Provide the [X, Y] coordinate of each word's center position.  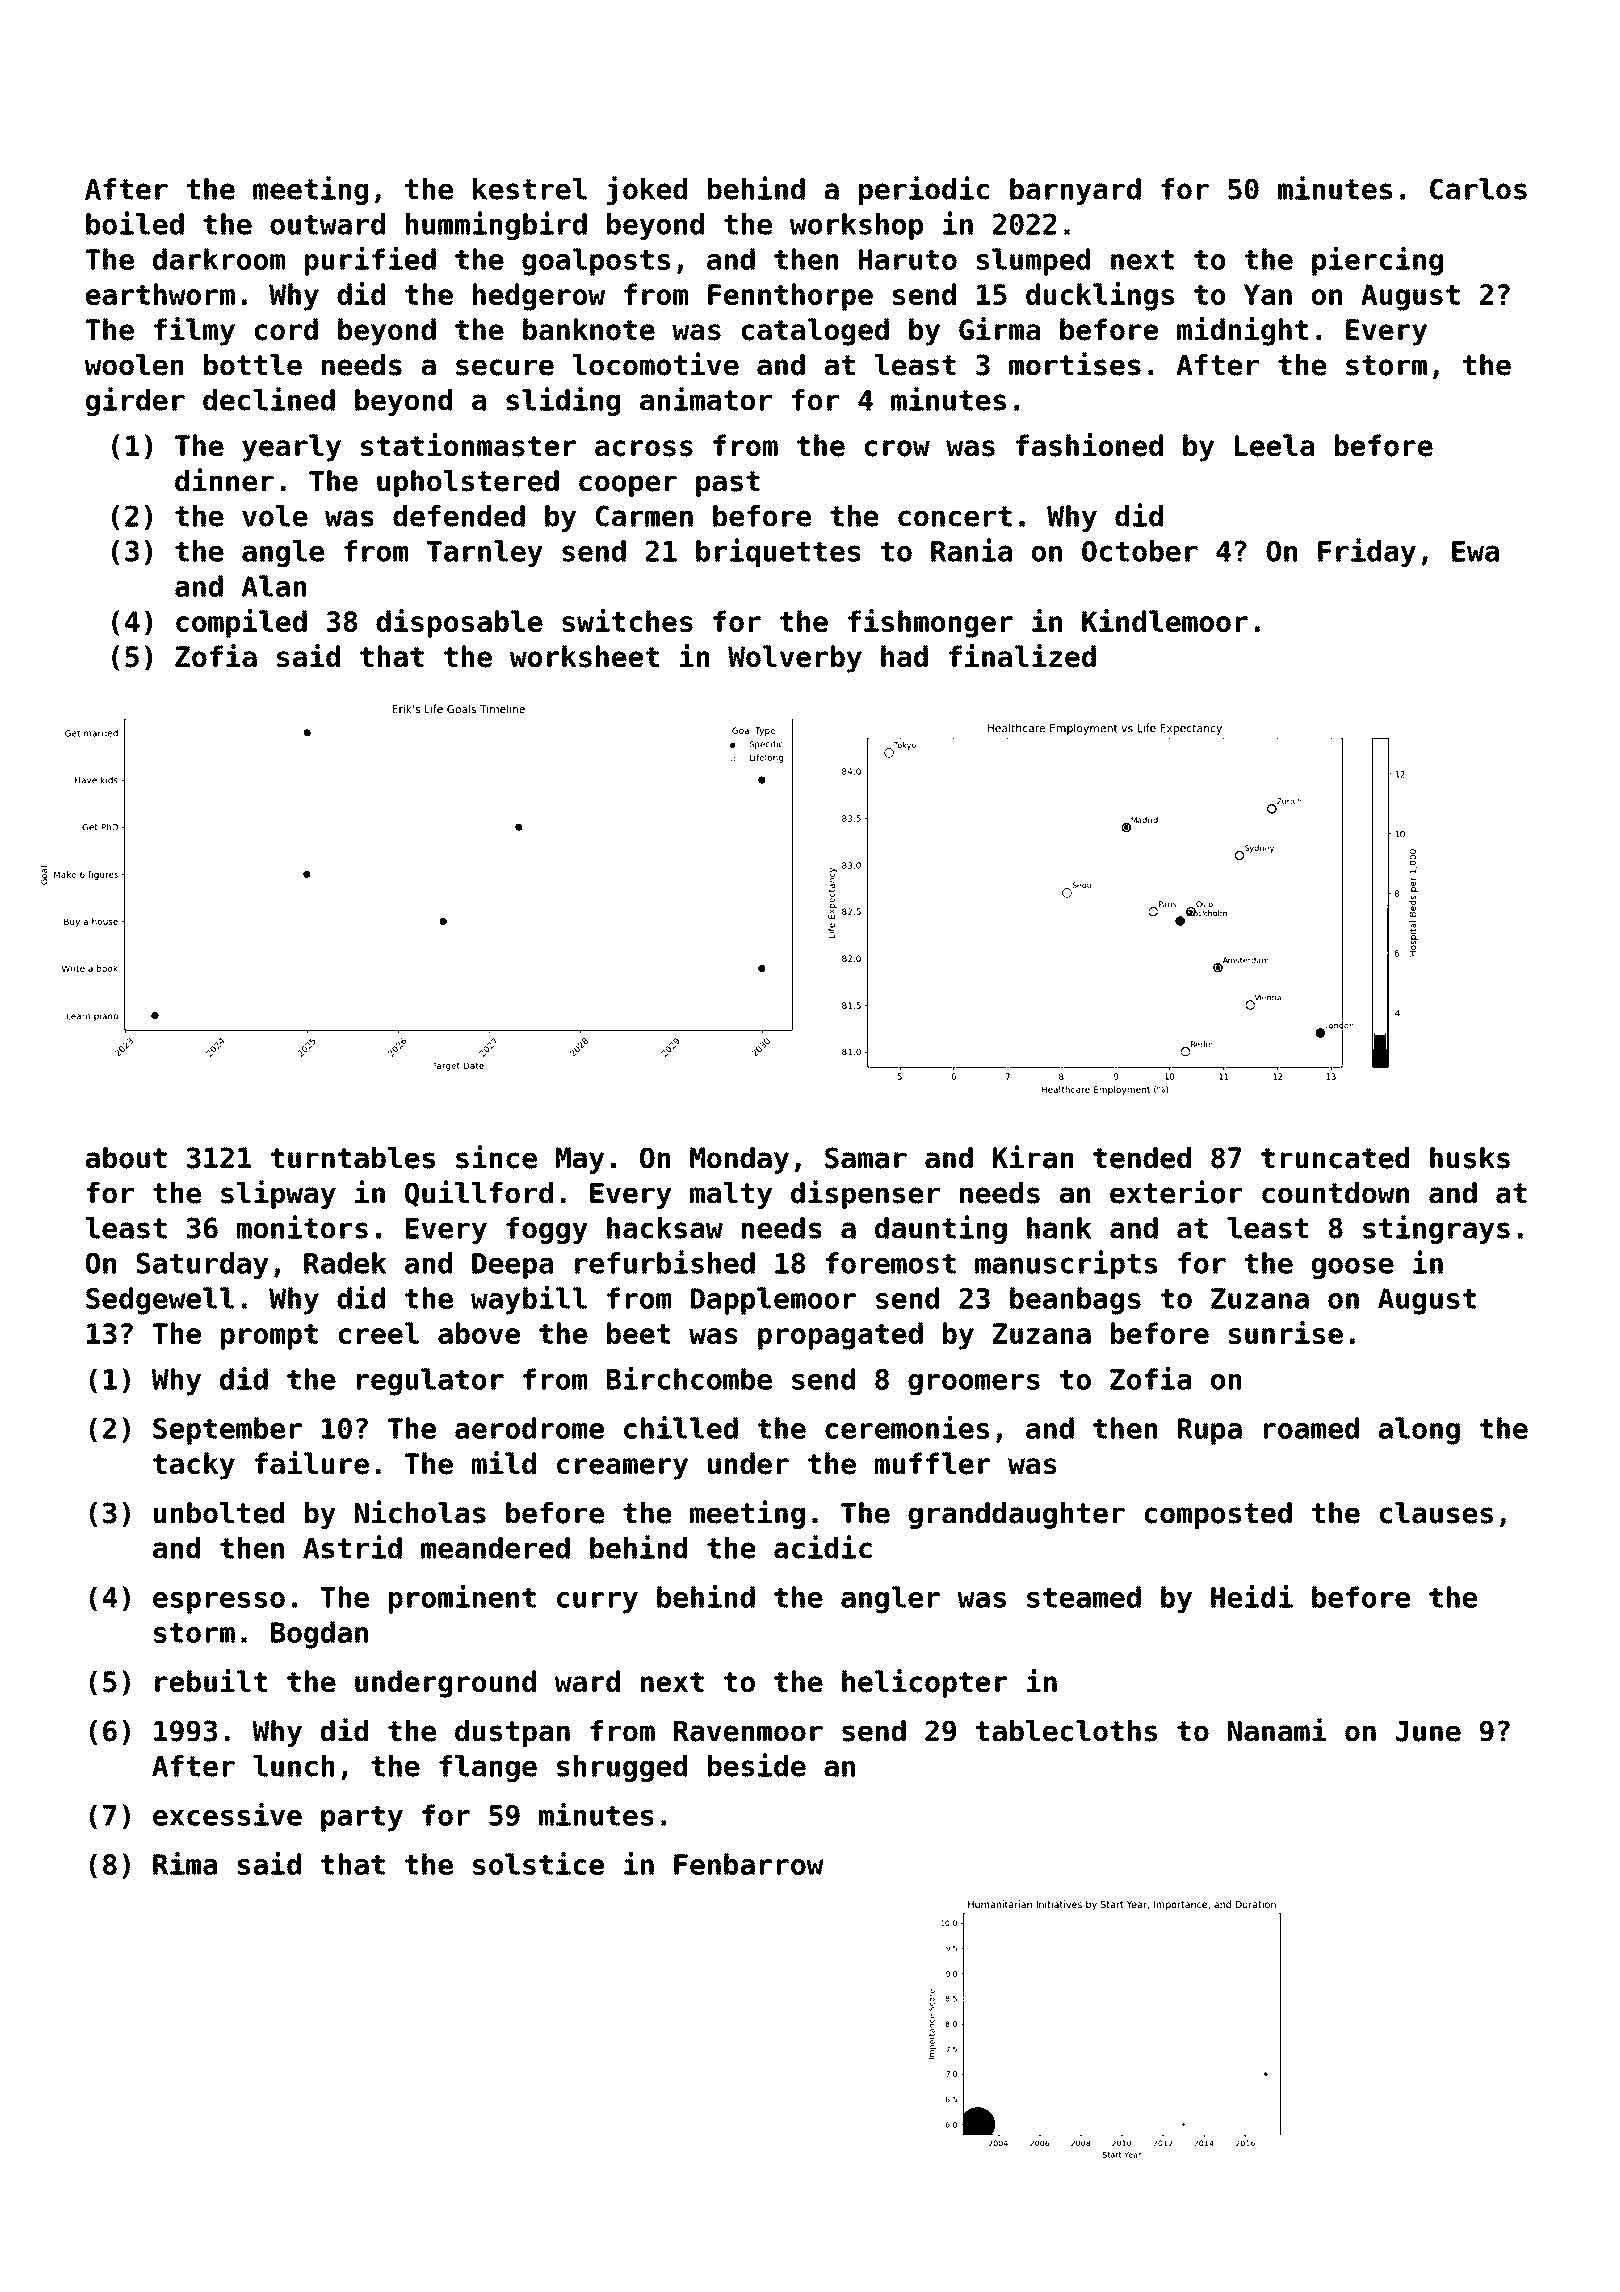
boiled [135, 223]
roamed [1311, 1428]
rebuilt [211, 1681]
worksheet [584, 656]
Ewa [1475, 551]
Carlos [1478, 189]
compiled [241, 623]
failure [312, 1463]
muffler [932, 1463]
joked [647, 190]
